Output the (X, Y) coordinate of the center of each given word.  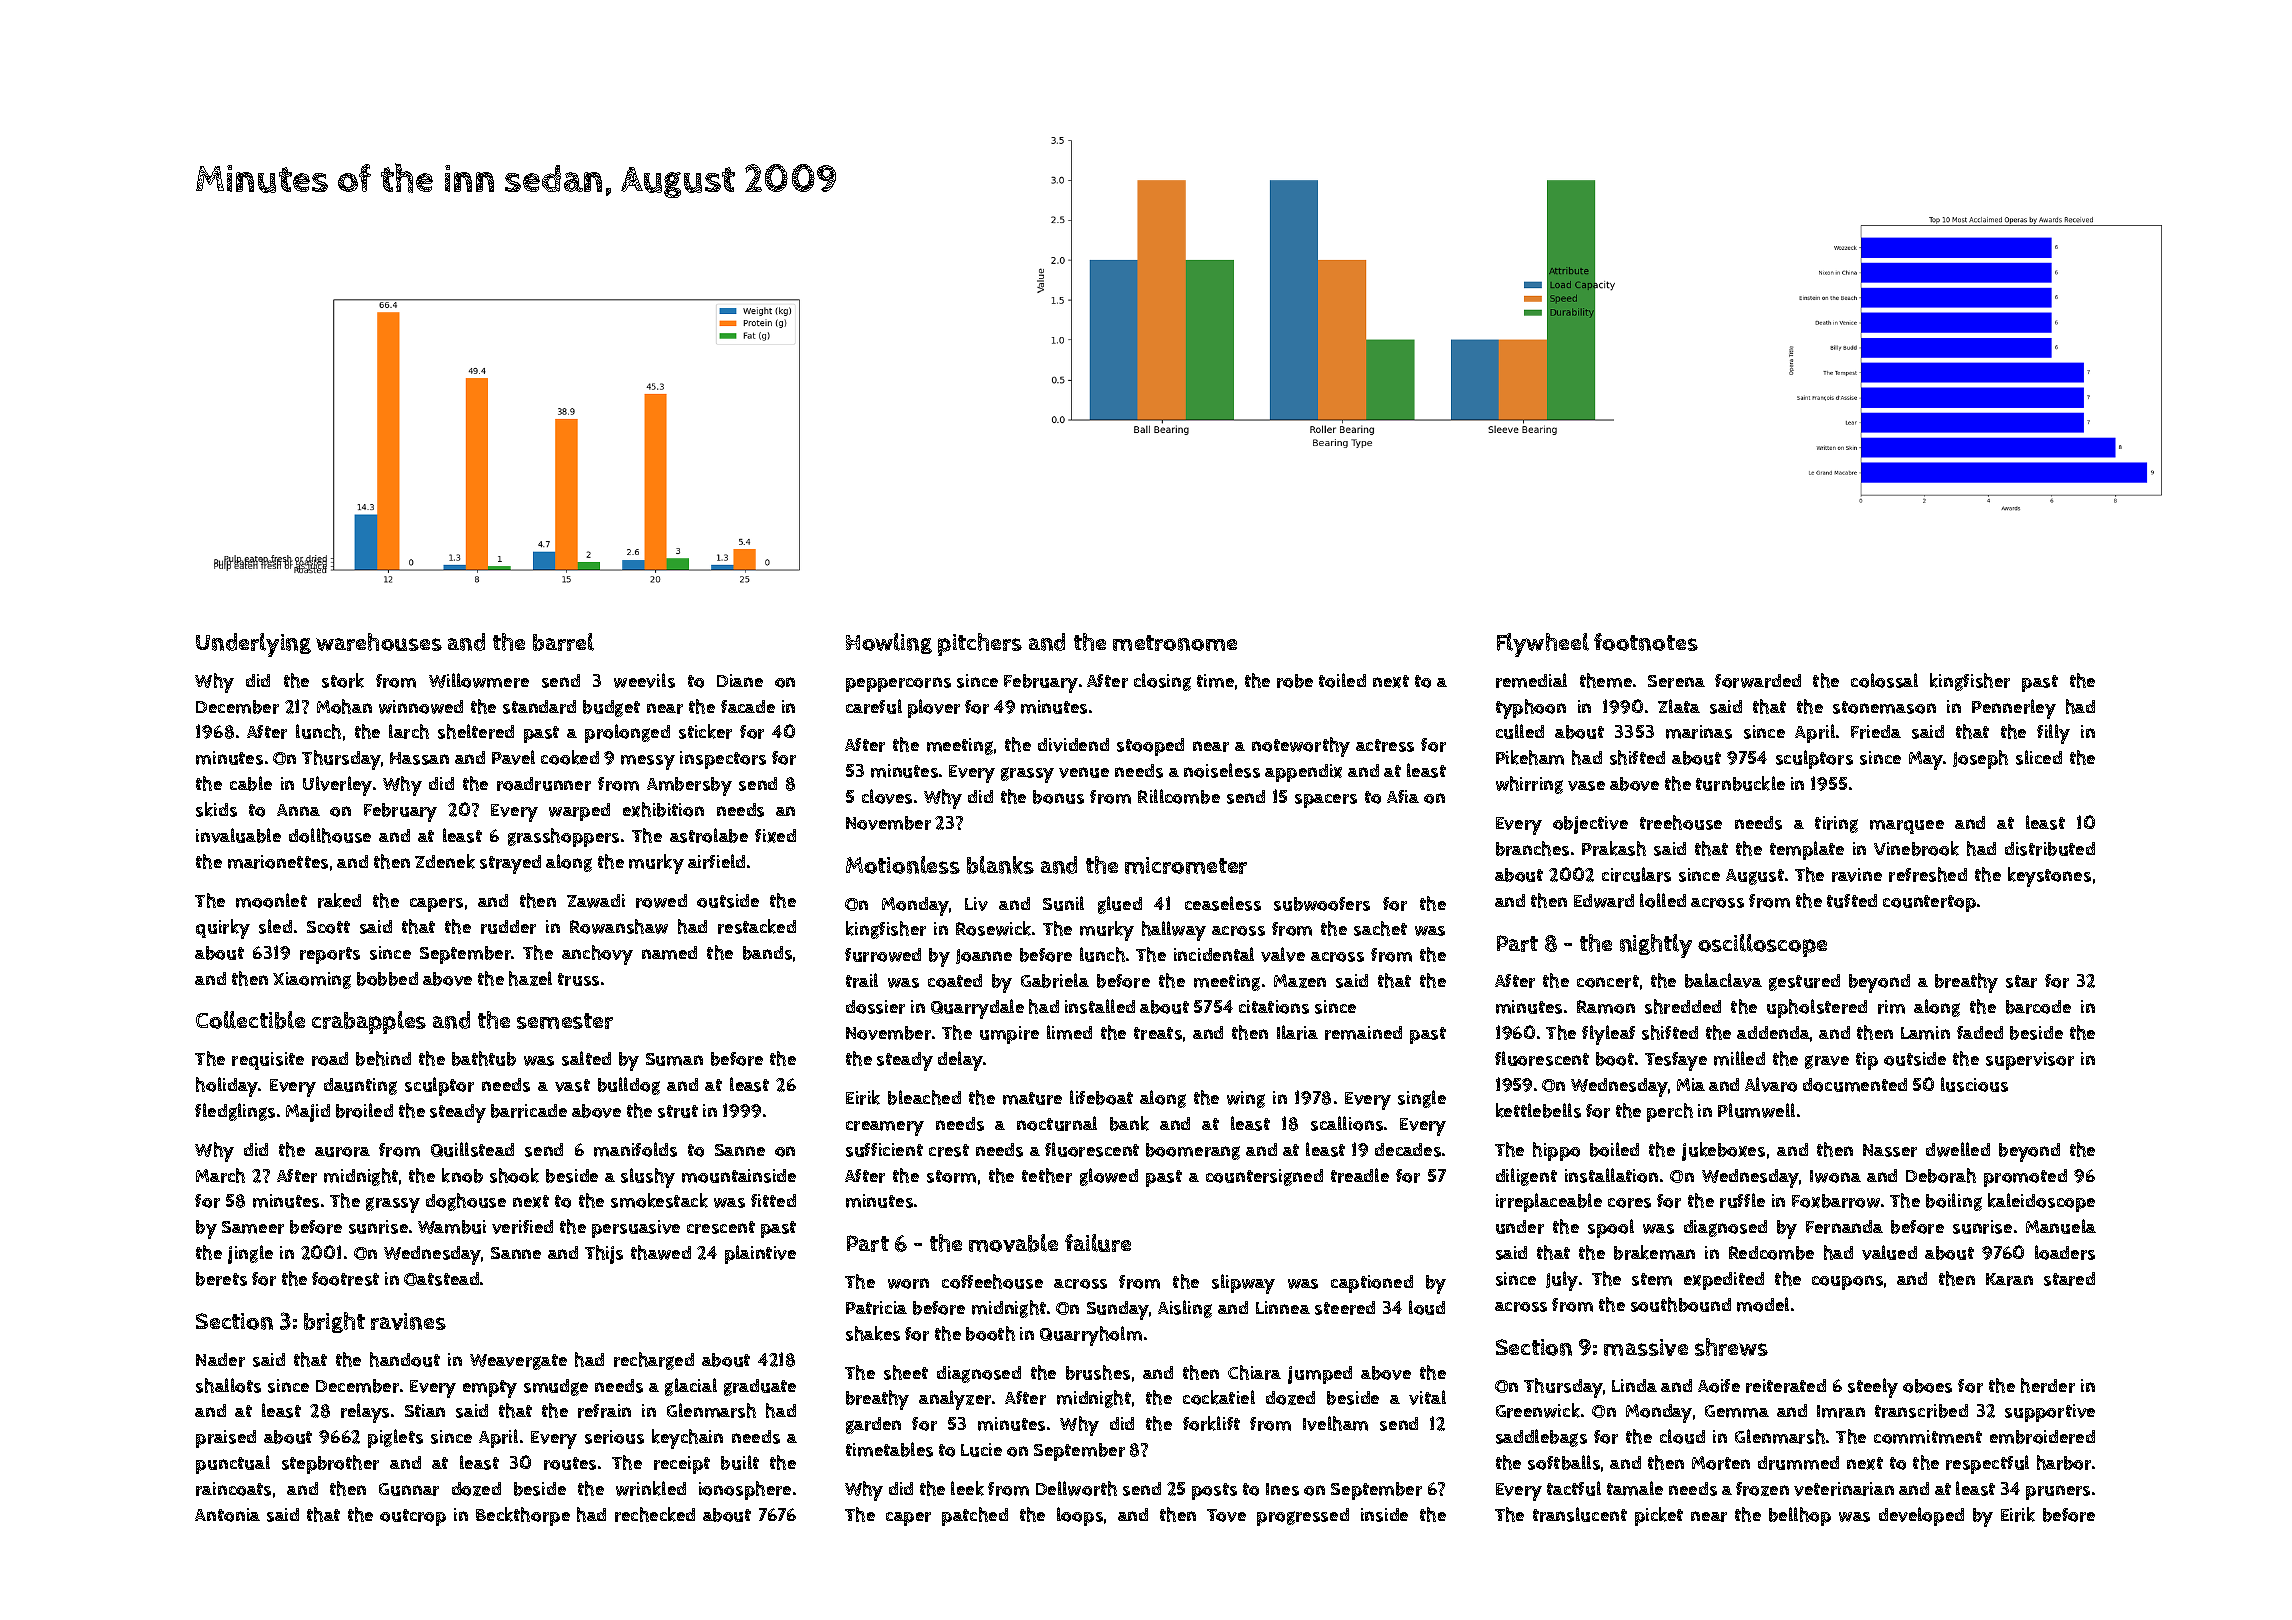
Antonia (227, 1515)
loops (1080, 1516)
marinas (1699, 732)
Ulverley (337, 786)
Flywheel (1543, 645)
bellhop (1800, 1516)
